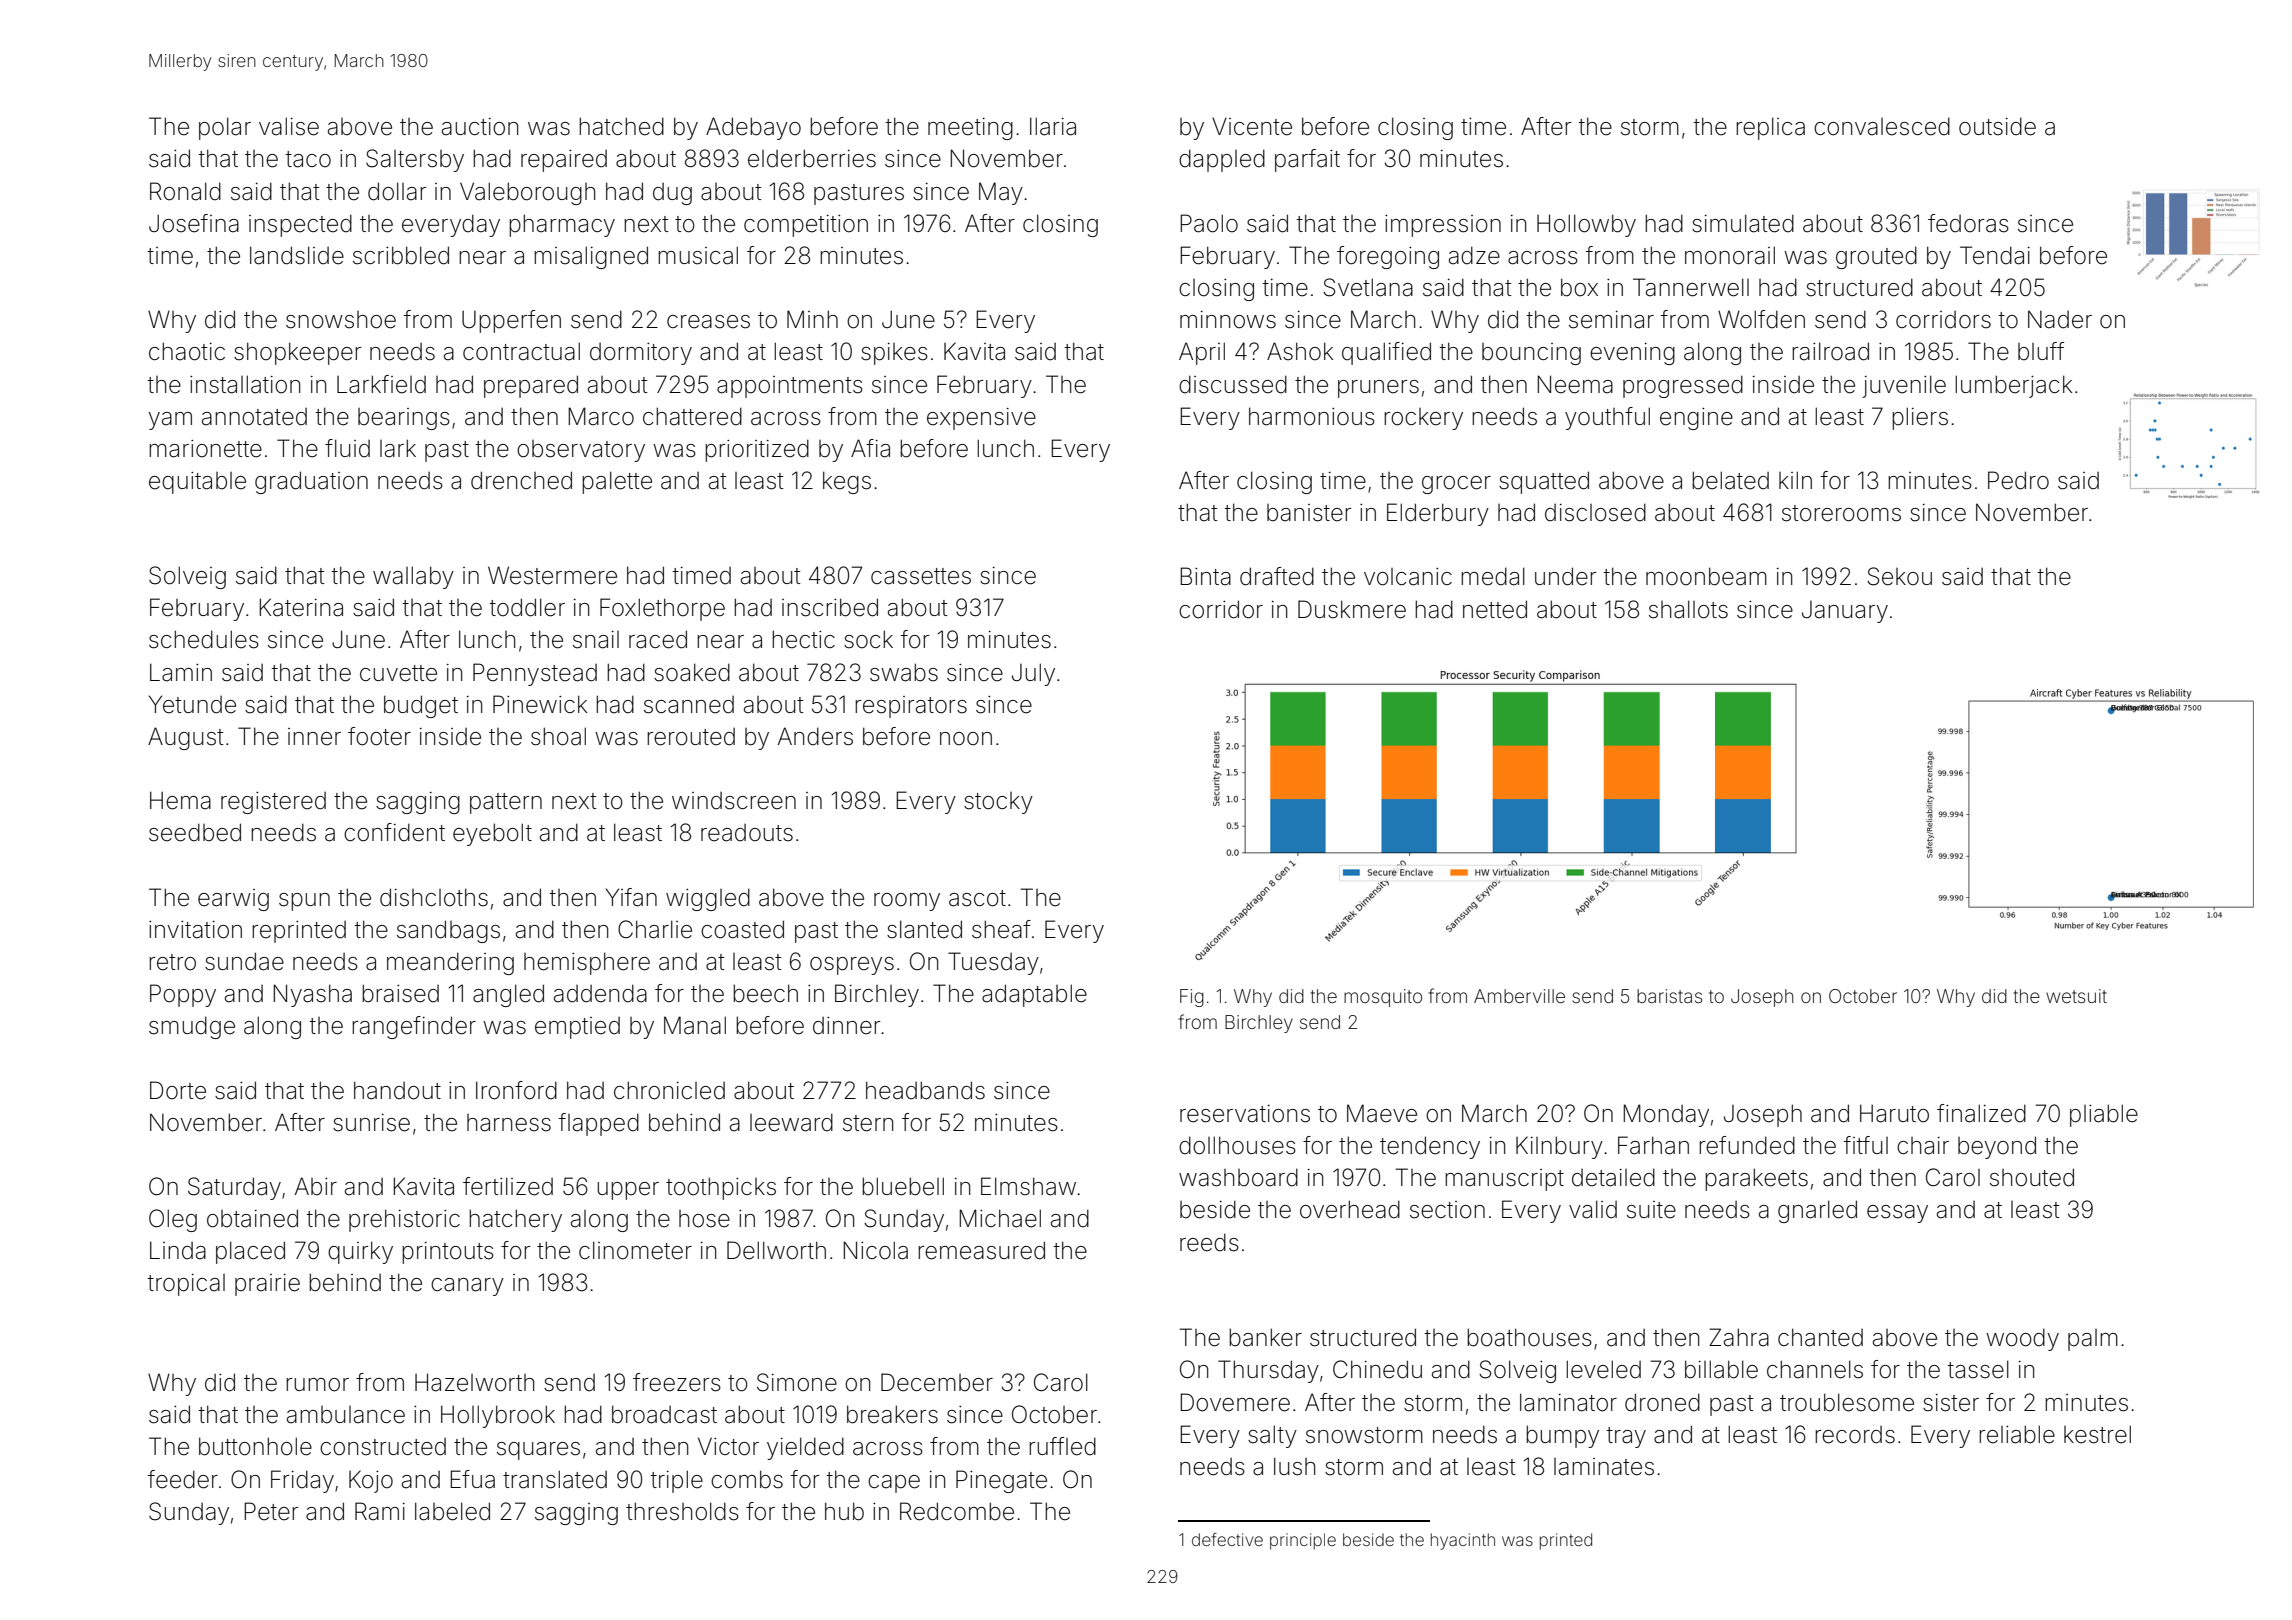  What do you see at coordinates (401, 255) in the screenshot?
I see `scribbled` at bounding box center [401, 255].
